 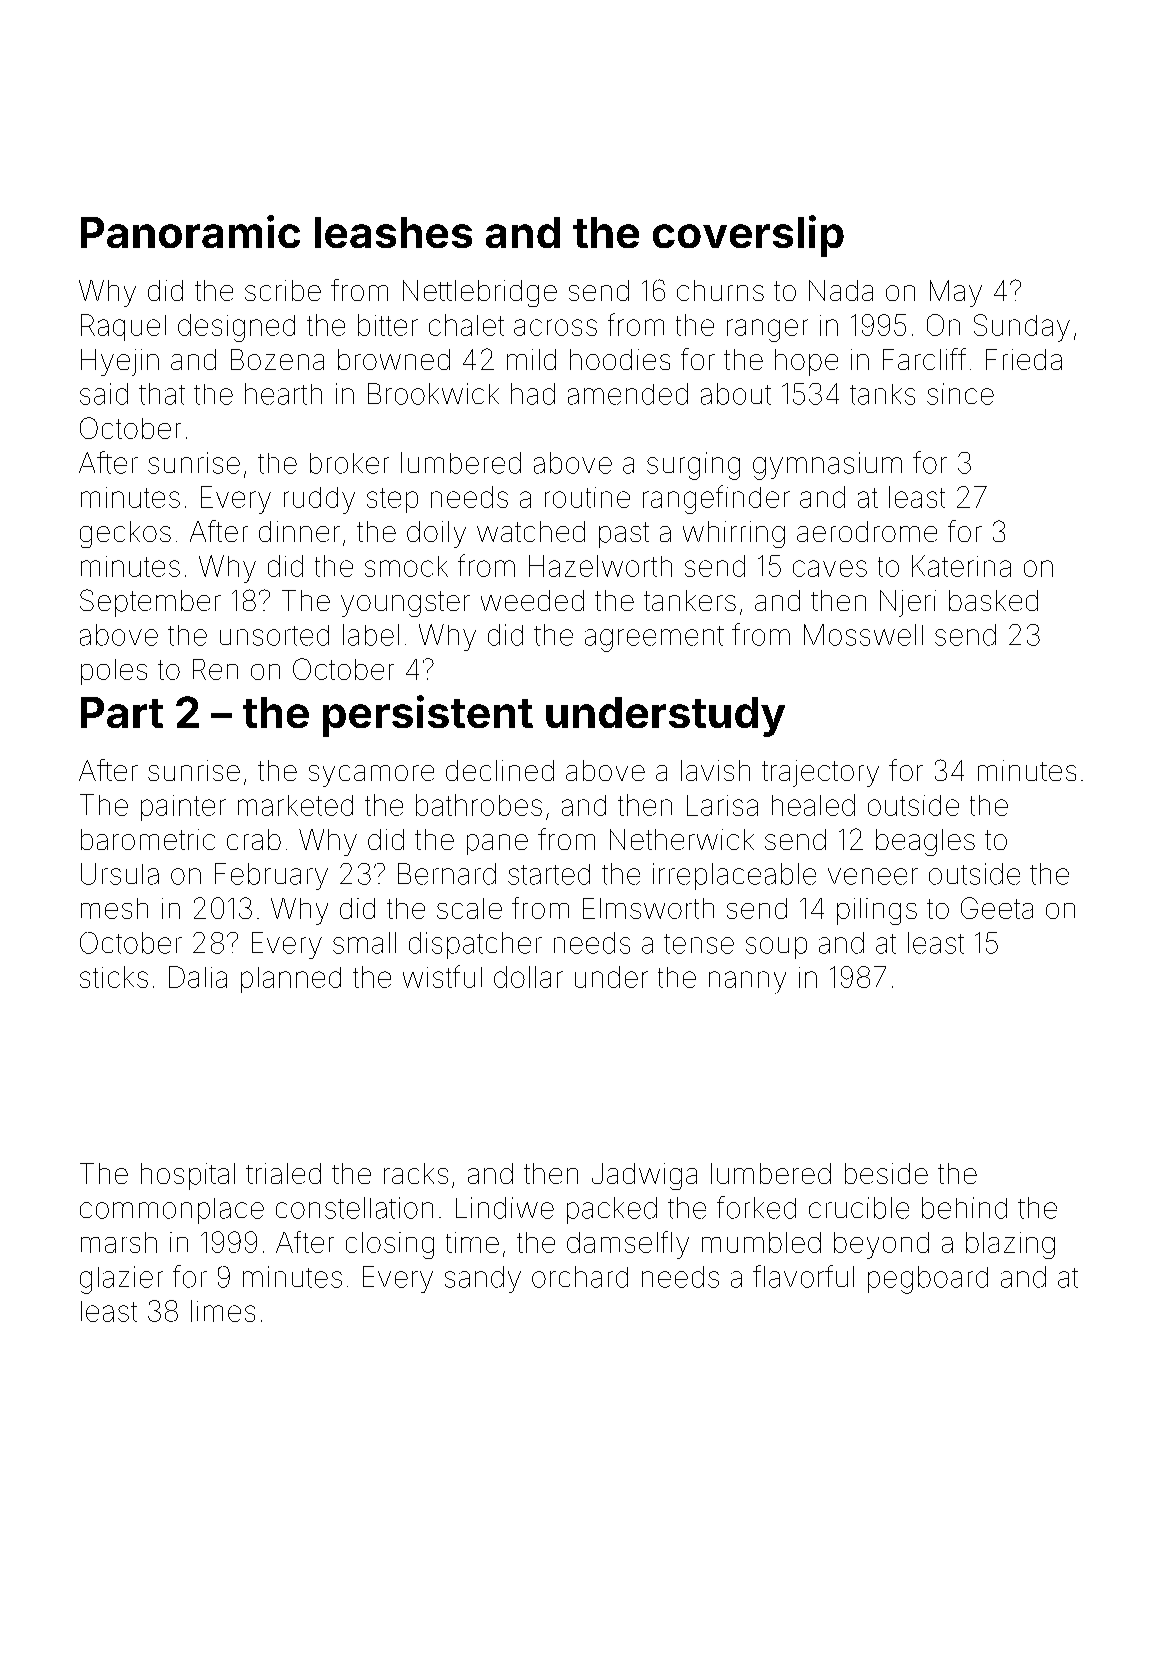 What do you see at coordinates (928, 1280) in the screenshot?
I see `pegboard` at bounding box center [928, 1280].
